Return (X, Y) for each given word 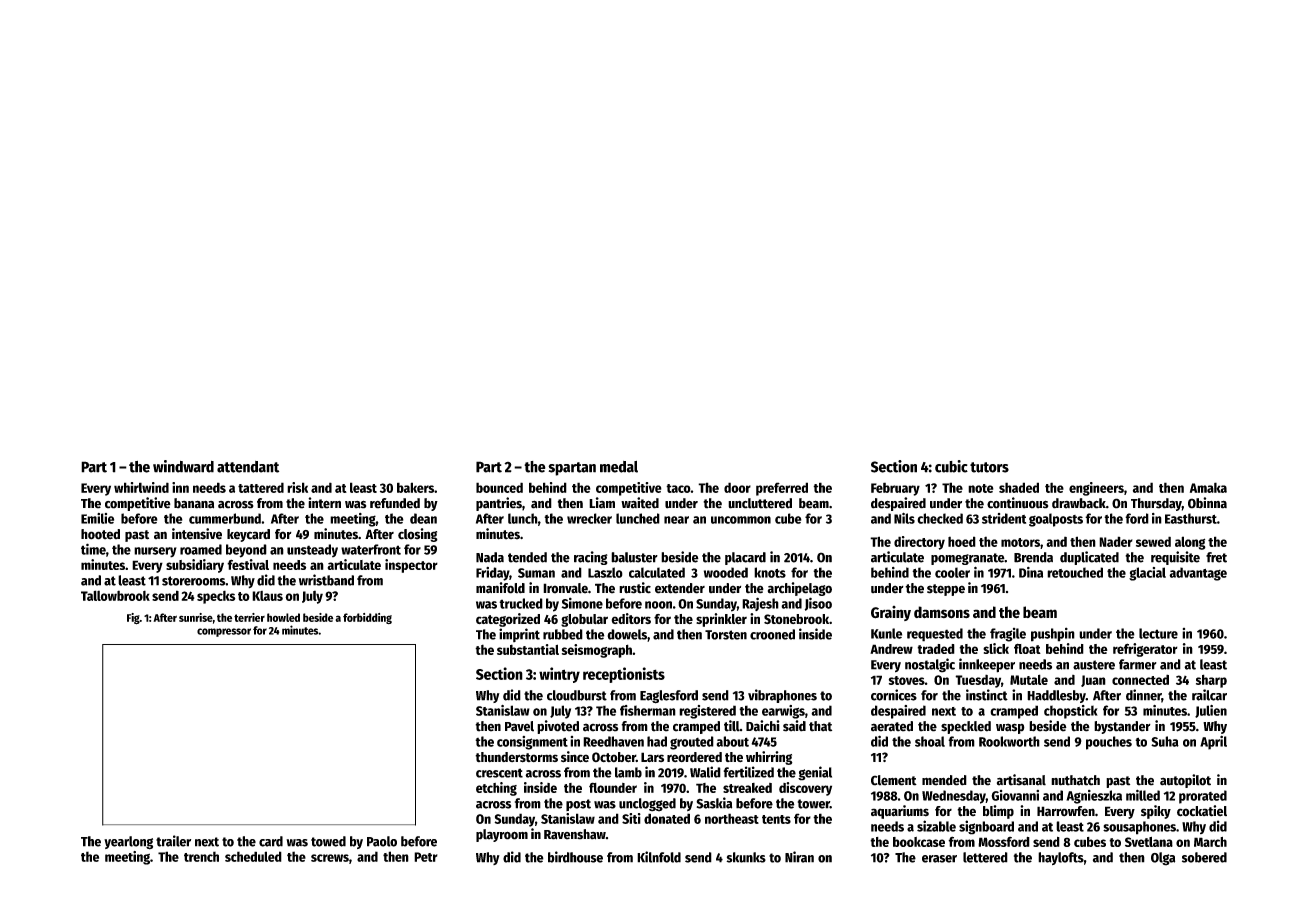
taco (678, 488)
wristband (326, 580)
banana (194, 503)
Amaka (1208, 487)
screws (330, 858)
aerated (892, 726)
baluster (634, 557)
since (575, 757)
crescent (499, 773)
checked (940, 518)
